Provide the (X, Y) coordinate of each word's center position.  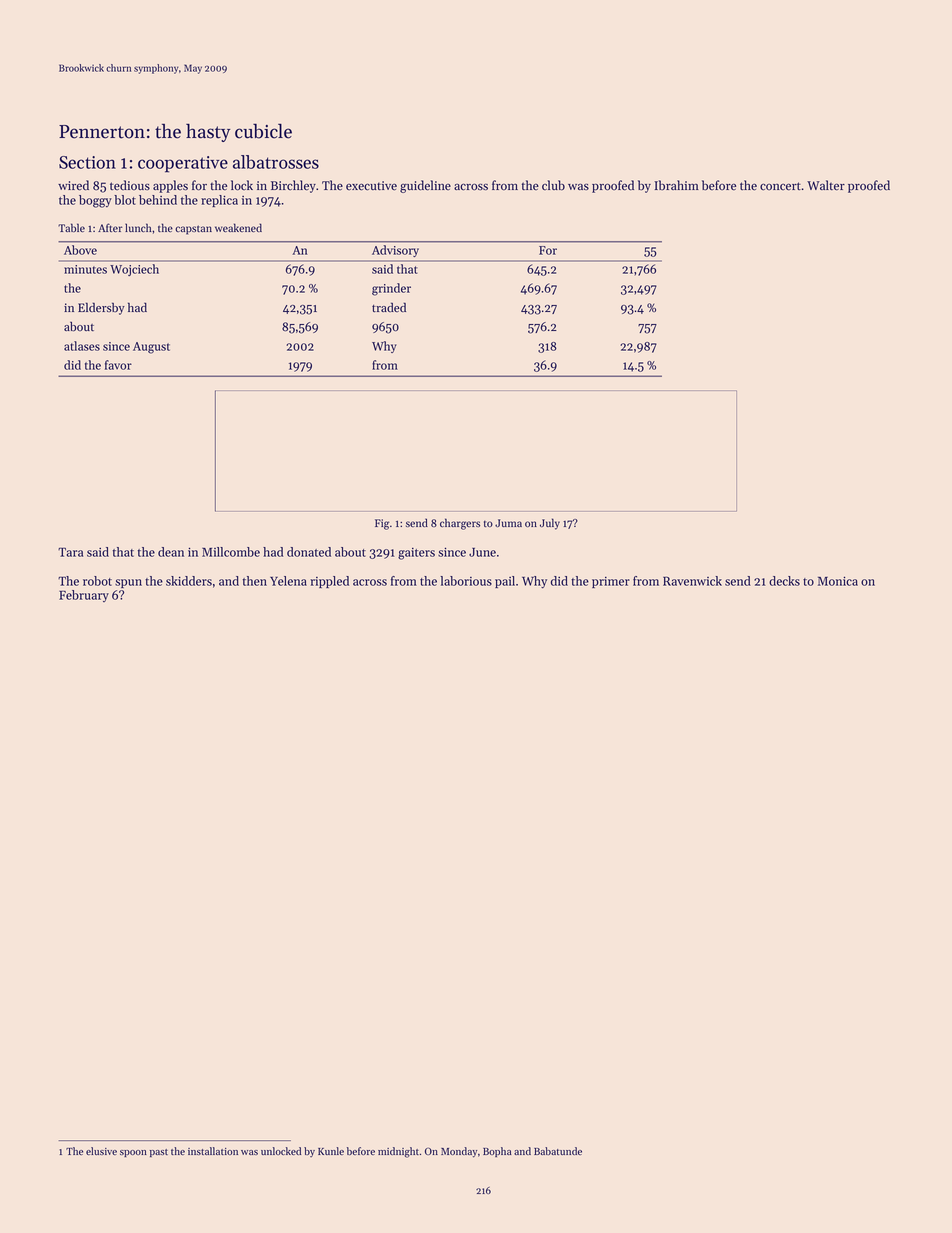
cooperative (183, 164)
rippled (329, 582)
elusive (101, 1151)
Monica (838, 581)
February (84, 596)
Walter (826, 185)
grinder (391, 289)
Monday (459, 1152)
